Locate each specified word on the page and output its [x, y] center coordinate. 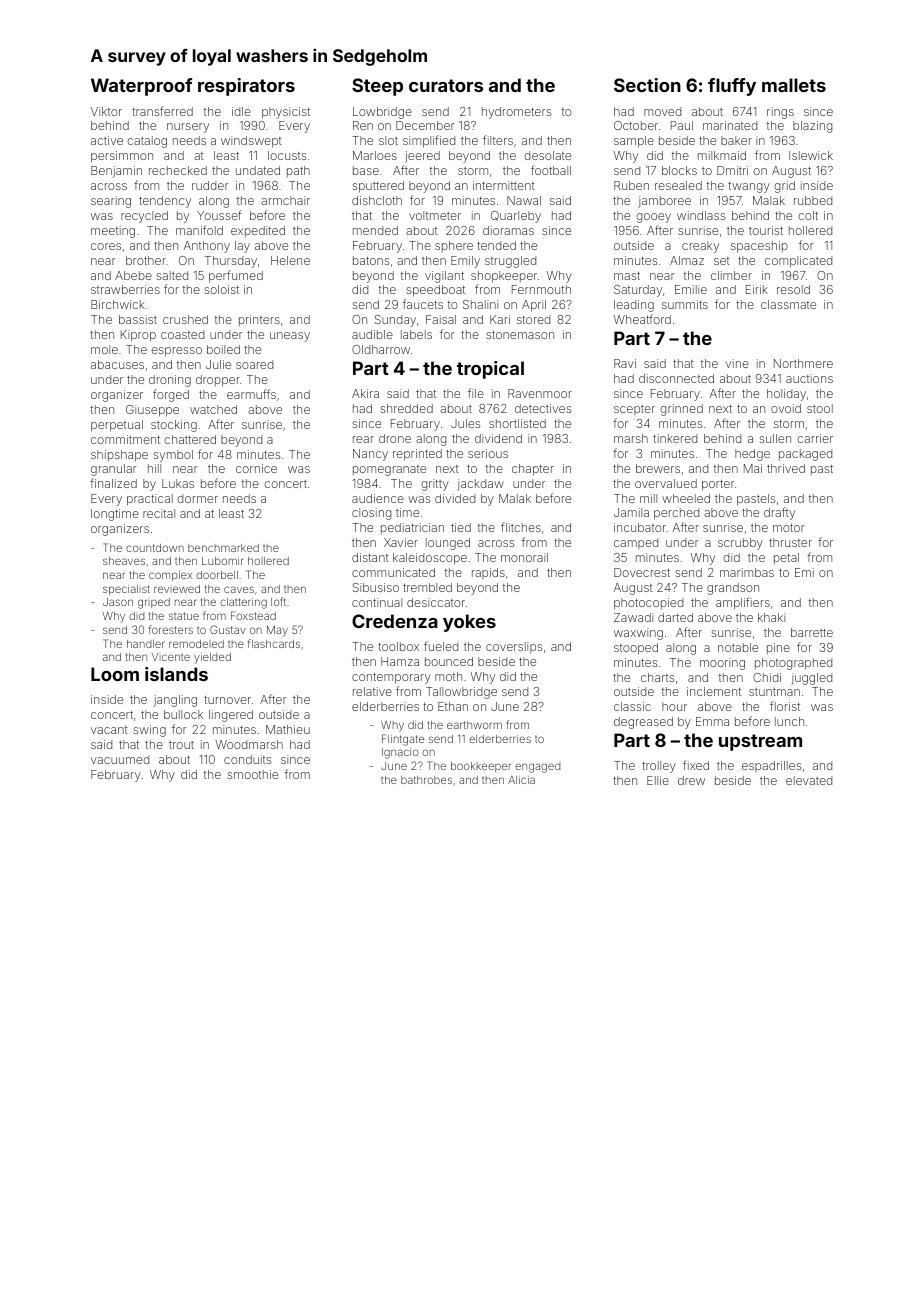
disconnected [676, 378]
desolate [547, 155]
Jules [465, 423]
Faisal [441, 319]
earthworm [474, 725]
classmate [788, 304]
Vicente [171, 657]
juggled [811, 679]
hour [674, 706]
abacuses [117, 364]
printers [259, 320]
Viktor [106, 111]
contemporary [391, 678]
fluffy [732, 87]
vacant [109, 730]
